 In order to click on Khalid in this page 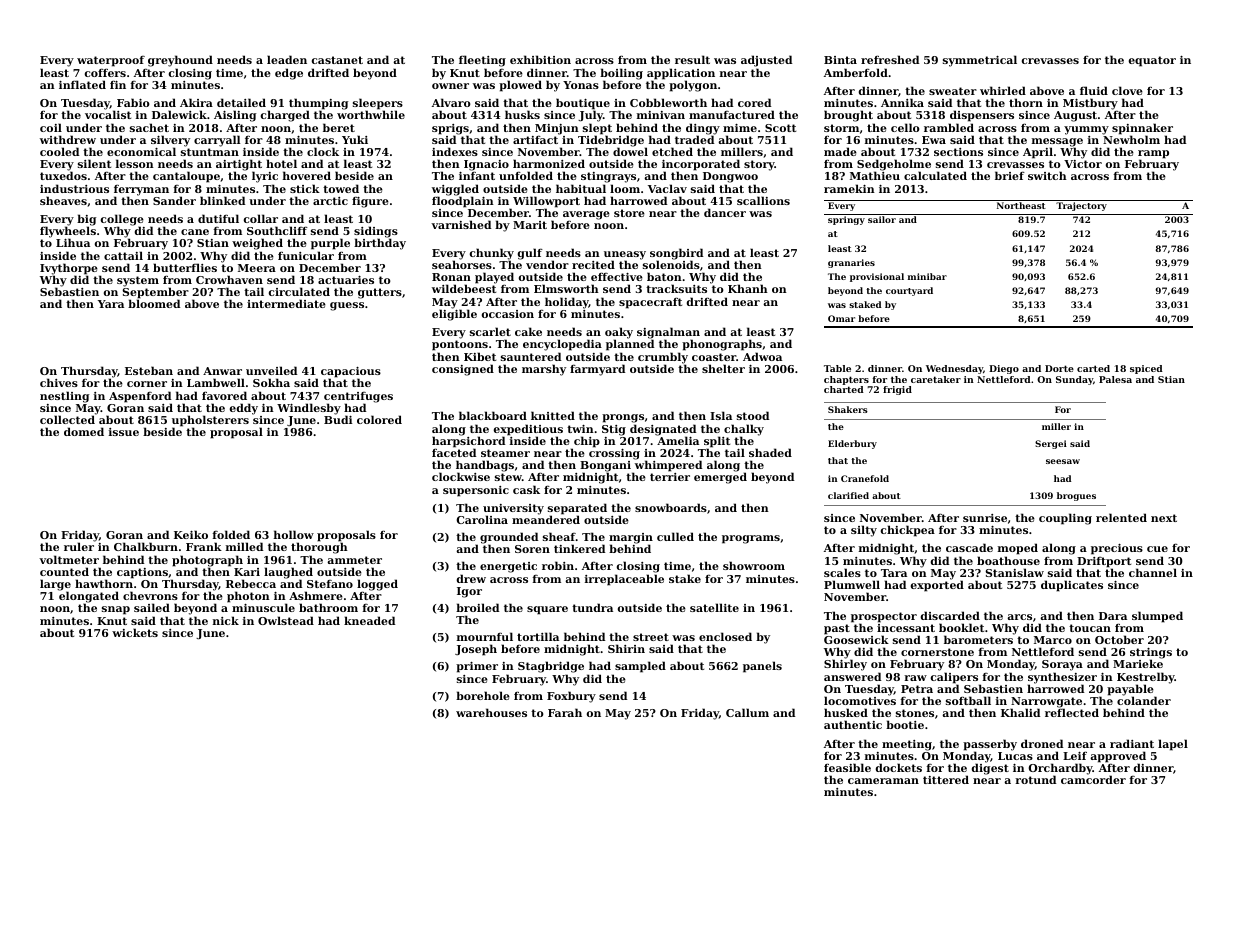, I will do `click(1020, 712)`.
